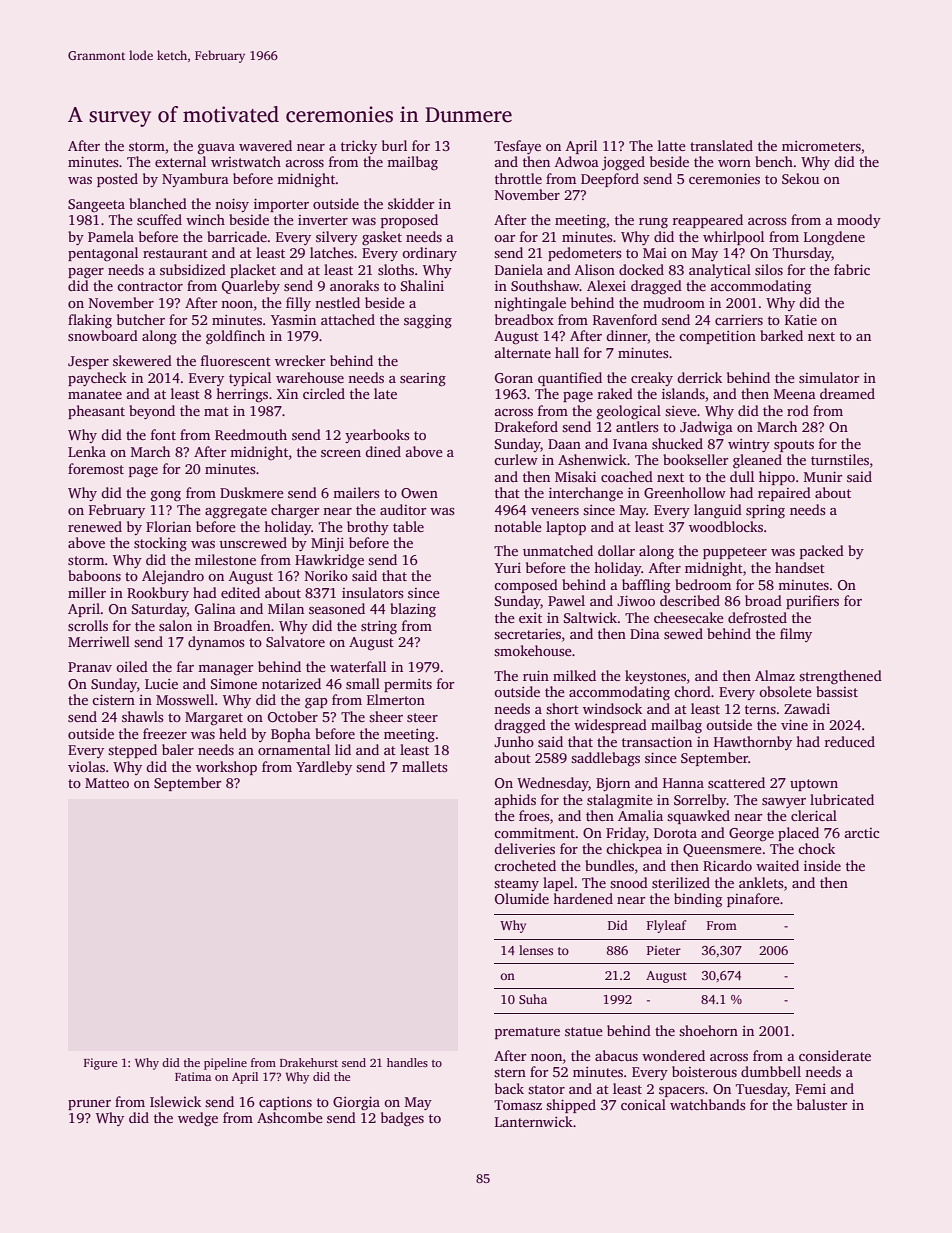  Describe the element at coordinates (822, 1104) in the screenshot. I see `baluster` at that location.
